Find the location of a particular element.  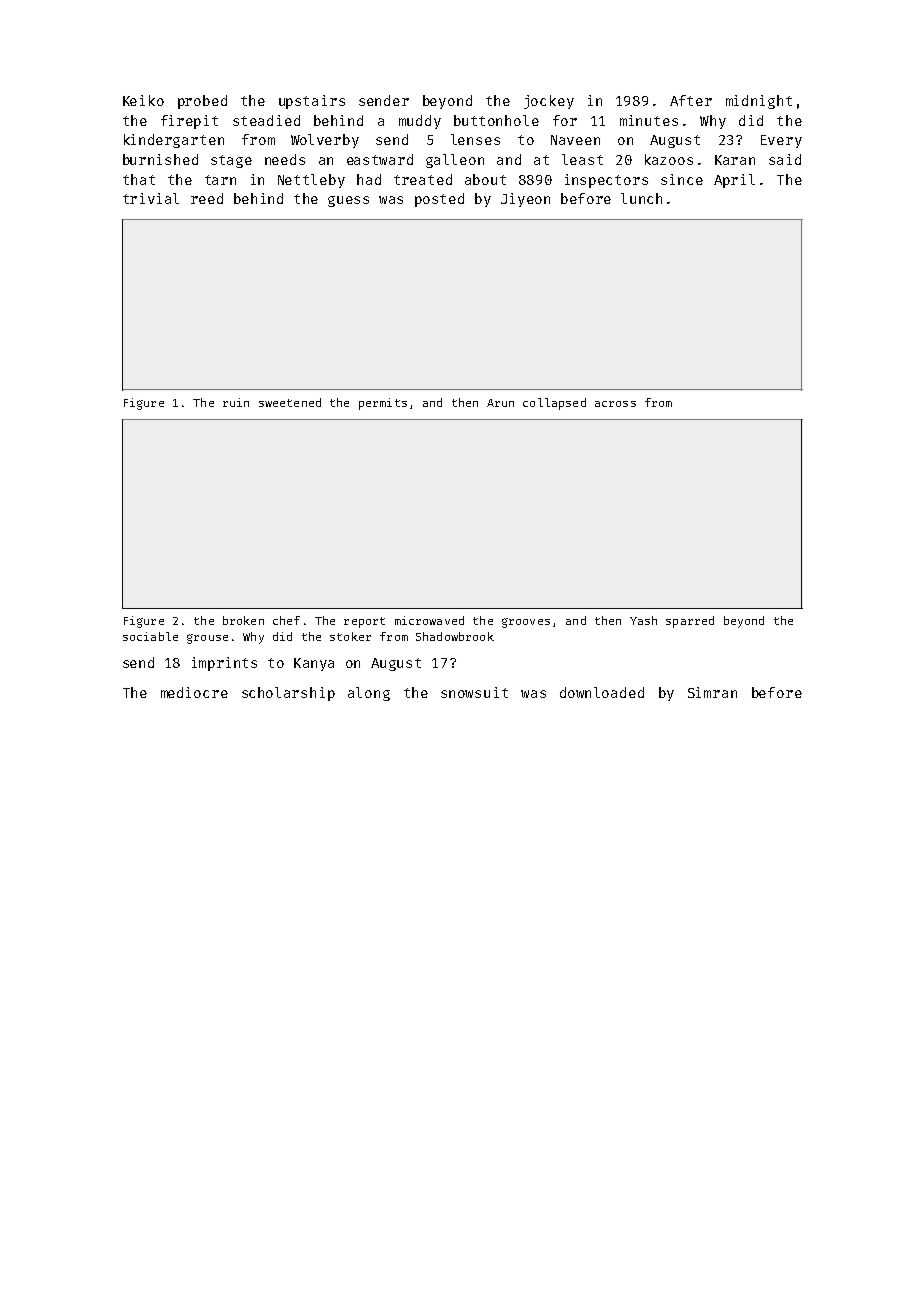

Arun is located at coordinates (500, 403).
